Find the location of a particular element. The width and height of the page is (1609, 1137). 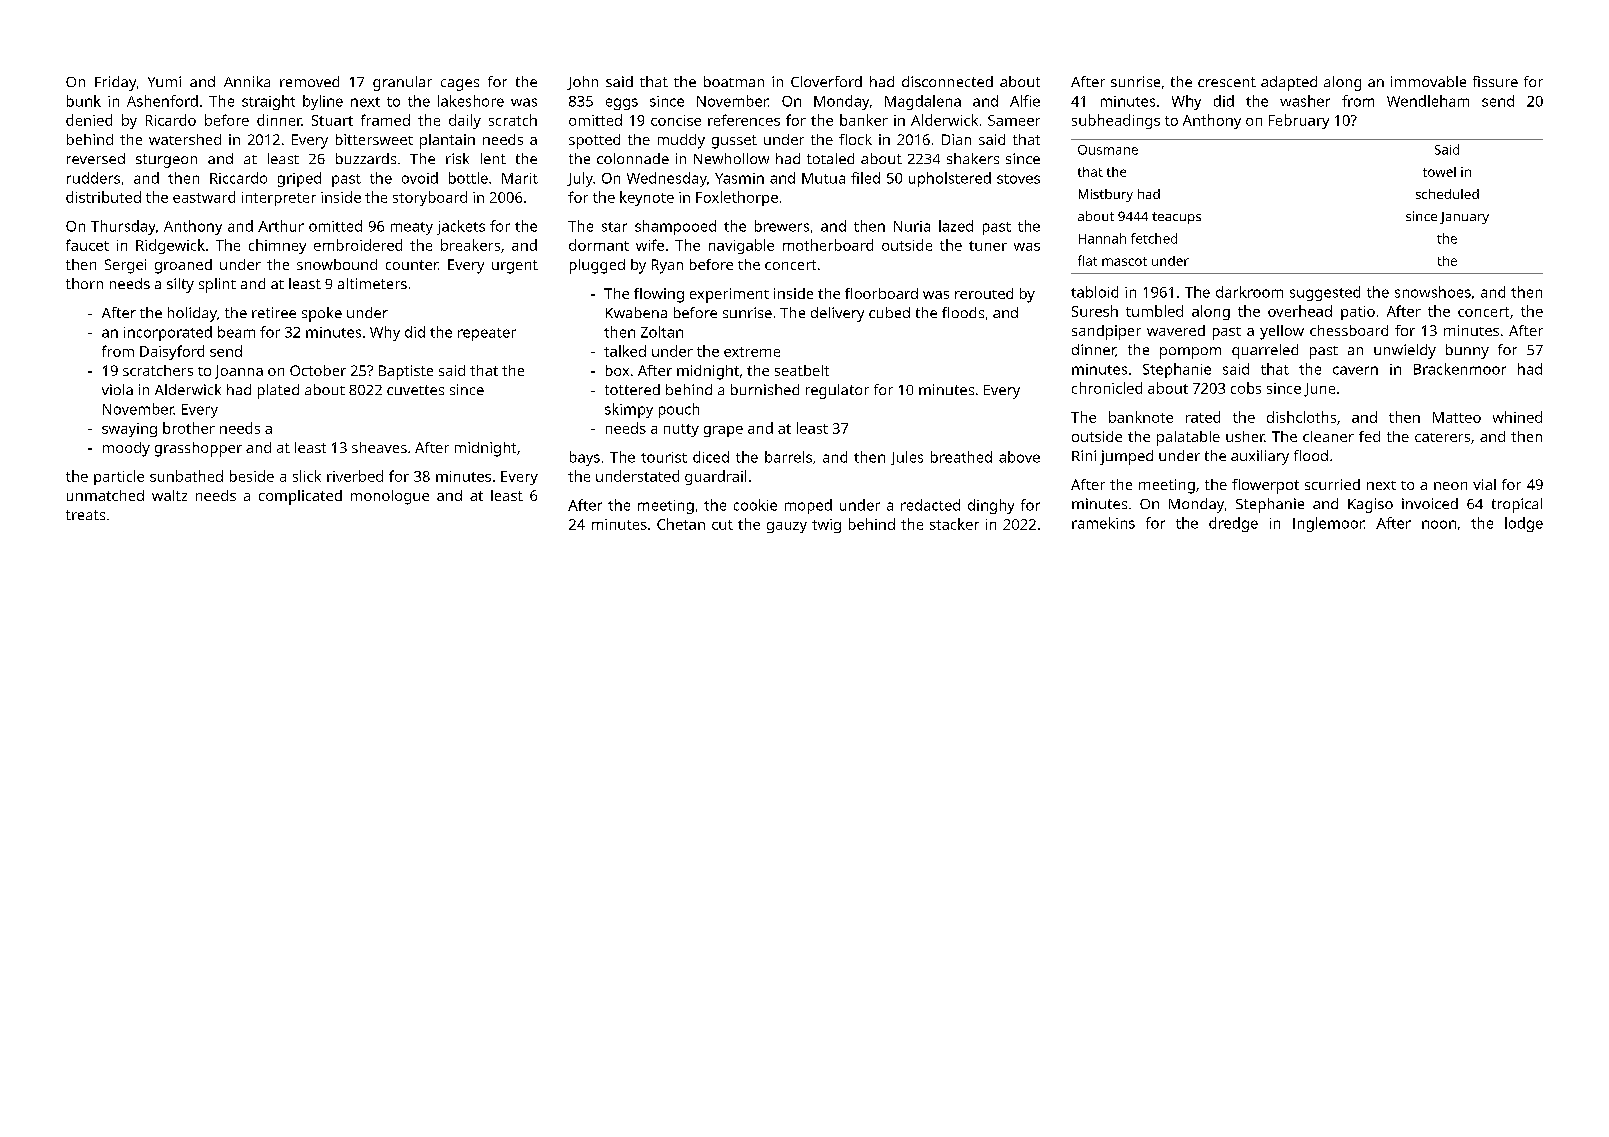

jackets is located at coordinates (461, 227).
